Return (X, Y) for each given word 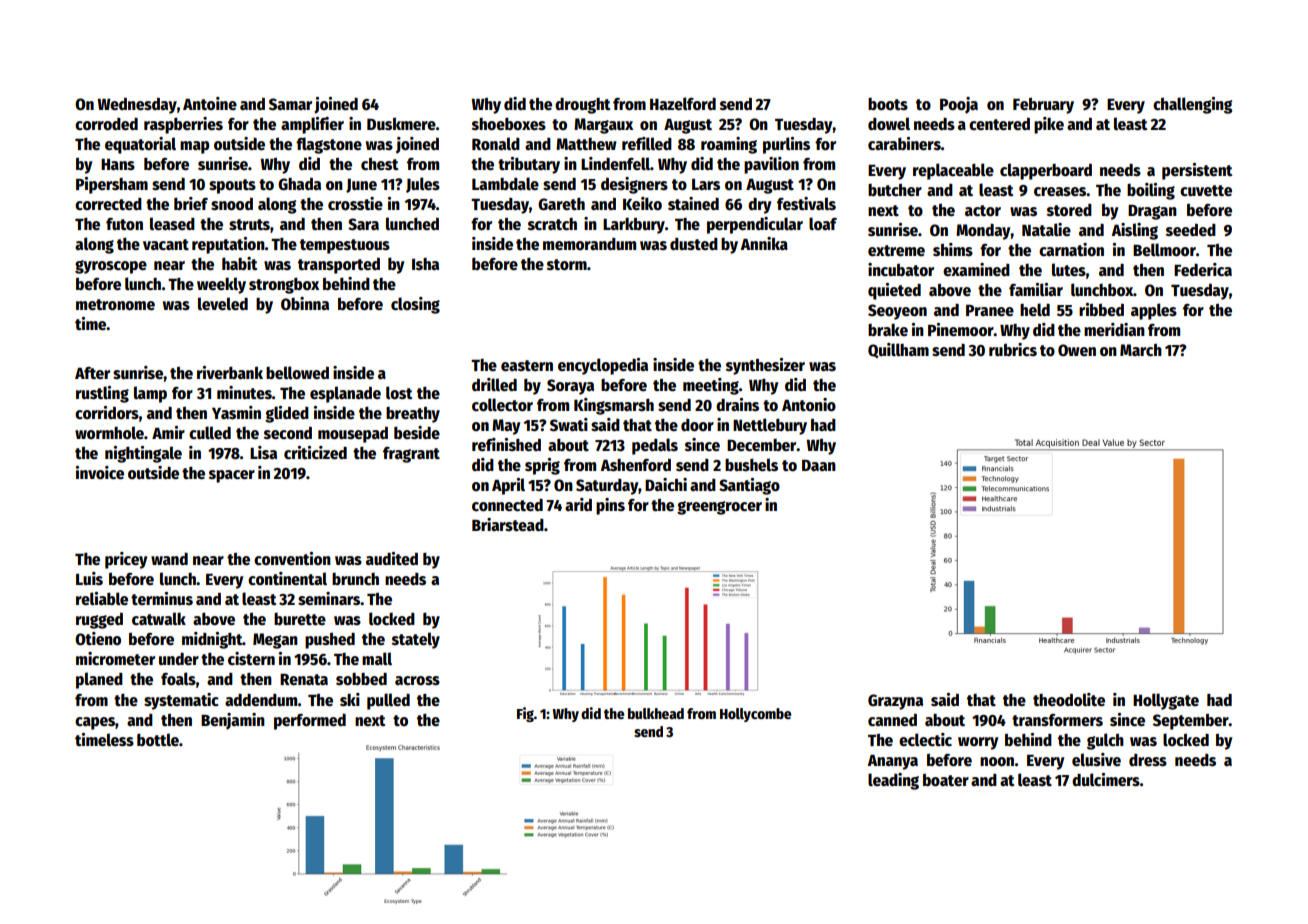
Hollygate (1166, 701)
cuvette (1206, 191)
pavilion (771, 165)
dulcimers (1106, 780)
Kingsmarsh (614, 406)
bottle (158, 739)
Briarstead (508, 524)
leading (893, 781)
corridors (107, 412)
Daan (819, 465)
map (194, 147)
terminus (162, 598)
